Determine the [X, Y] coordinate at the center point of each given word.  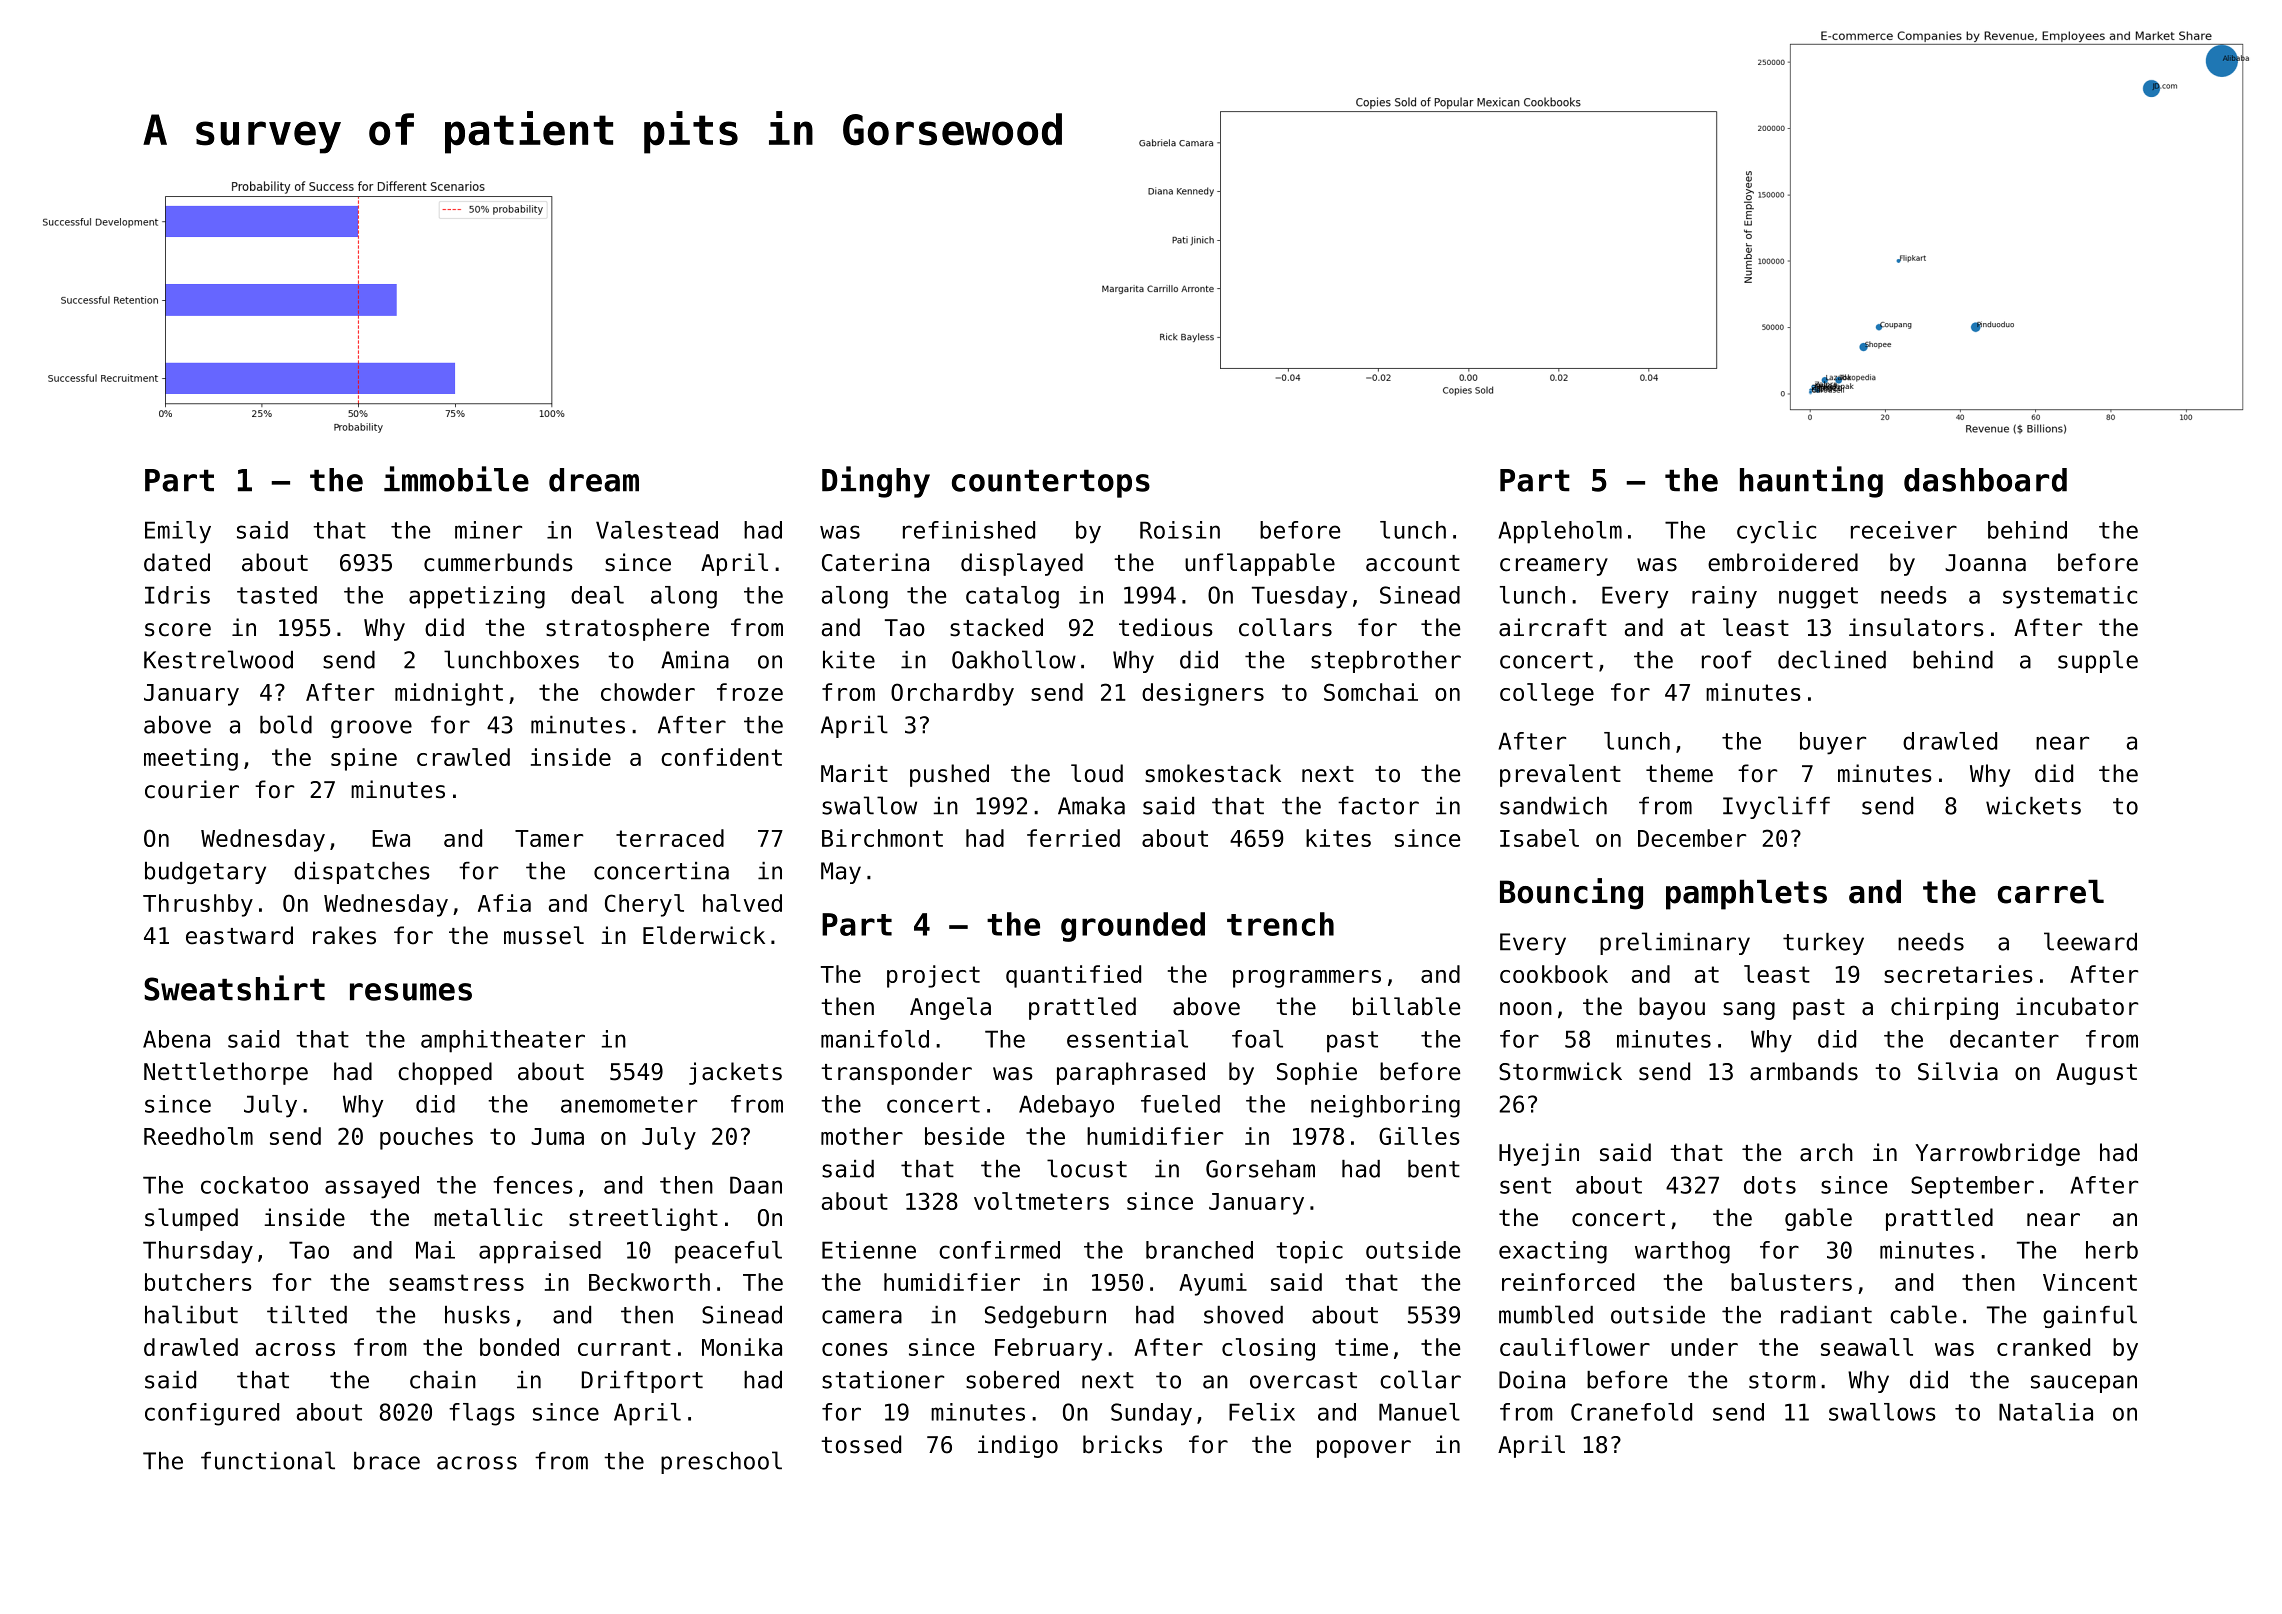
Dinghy [876, 482]
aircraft [1553, 627]
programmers [1307, 979]
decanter [2004, 1039]
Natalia [2046, 1412]
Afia [504, 903]
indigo [1018, 1446]
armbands [1804, 1071]
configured [212, 1414]
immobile [456, 479]
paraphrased [1131, 1073]
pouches [426, 1138]
